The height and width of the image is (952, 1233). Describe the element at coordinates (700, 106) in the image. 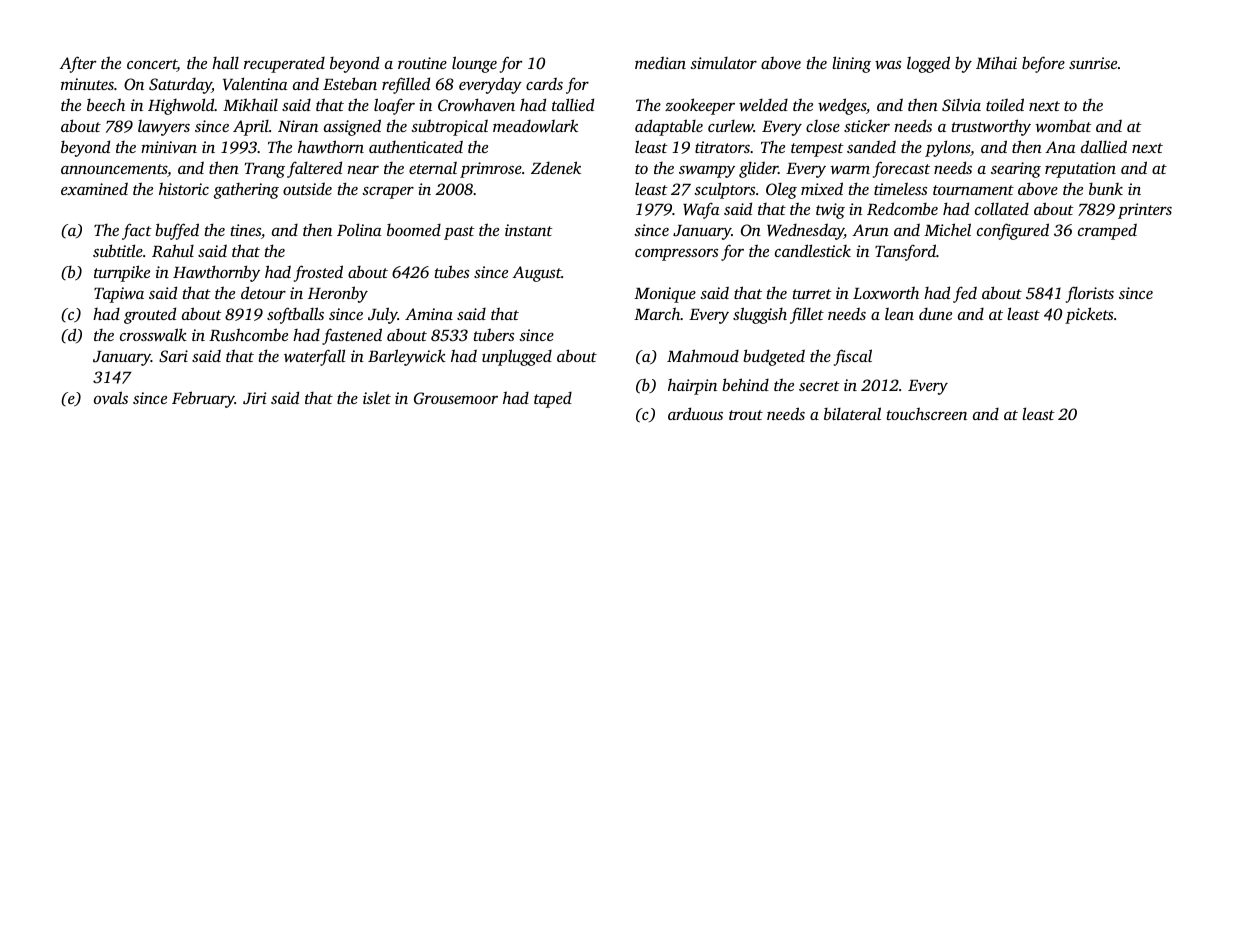

I see `zookeeper` at that location.
